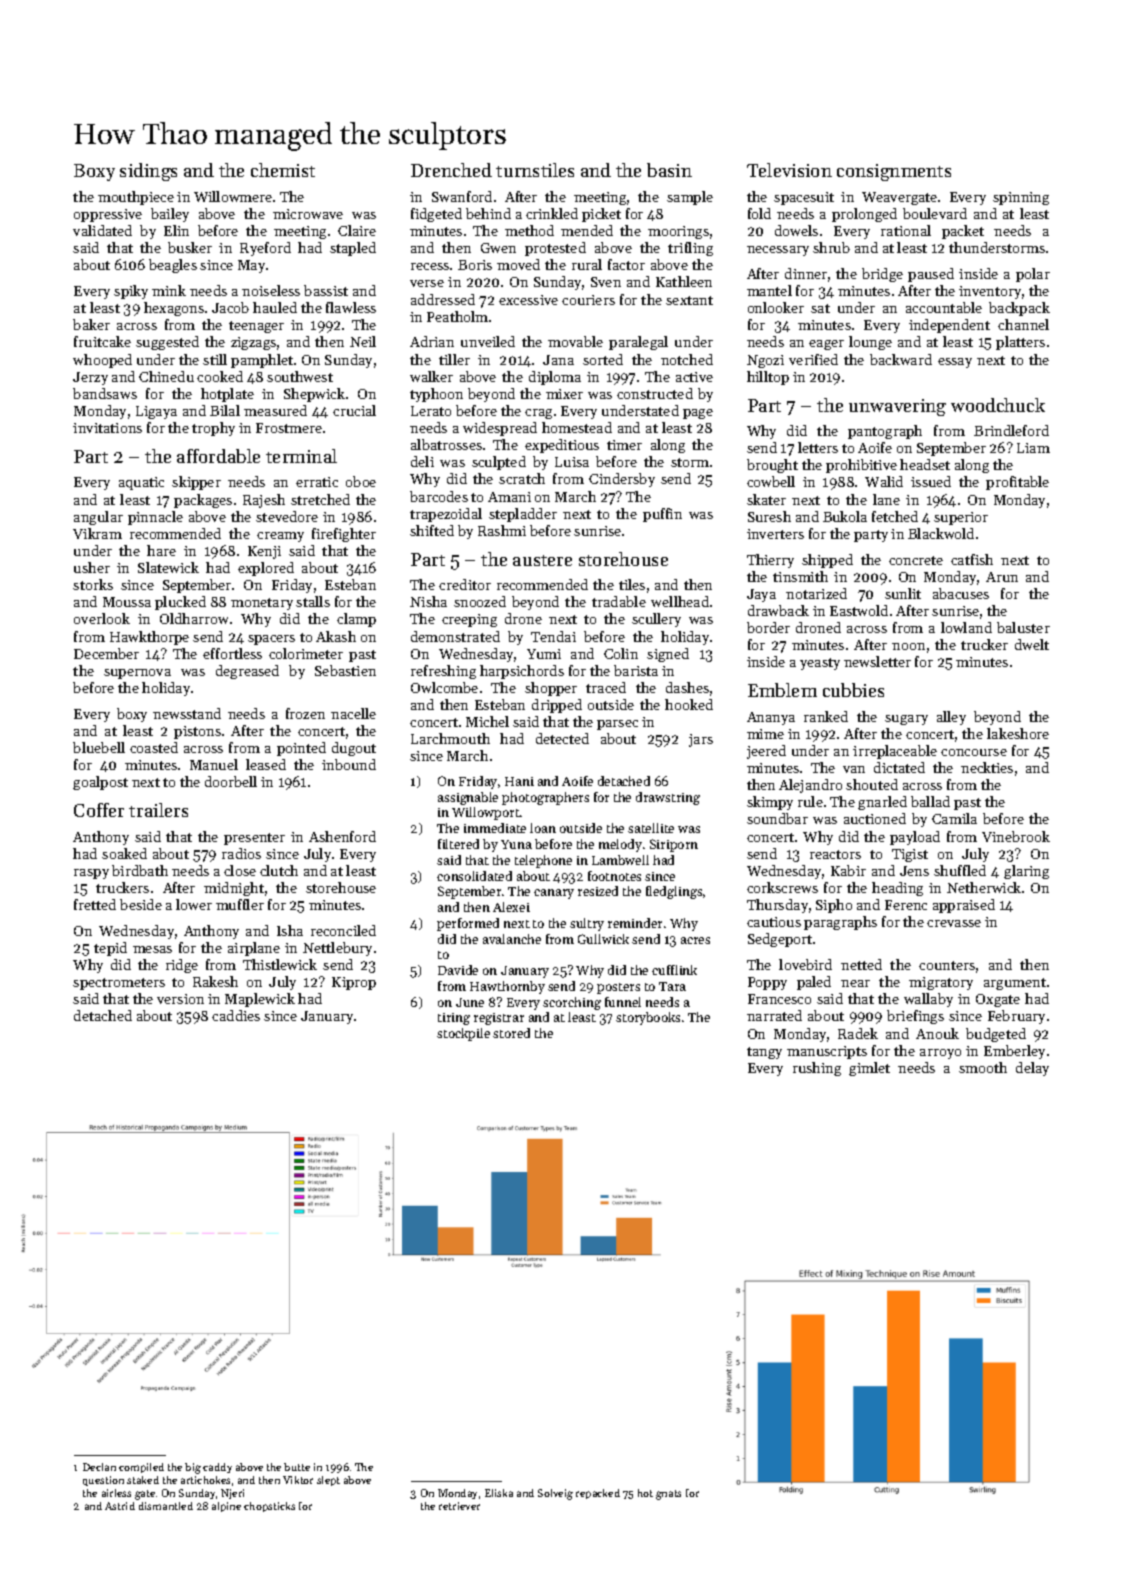 The image size is (1124, 1590). Describe the element at coordinates (853, 690) in the document. I see `cubbies` at that location.
